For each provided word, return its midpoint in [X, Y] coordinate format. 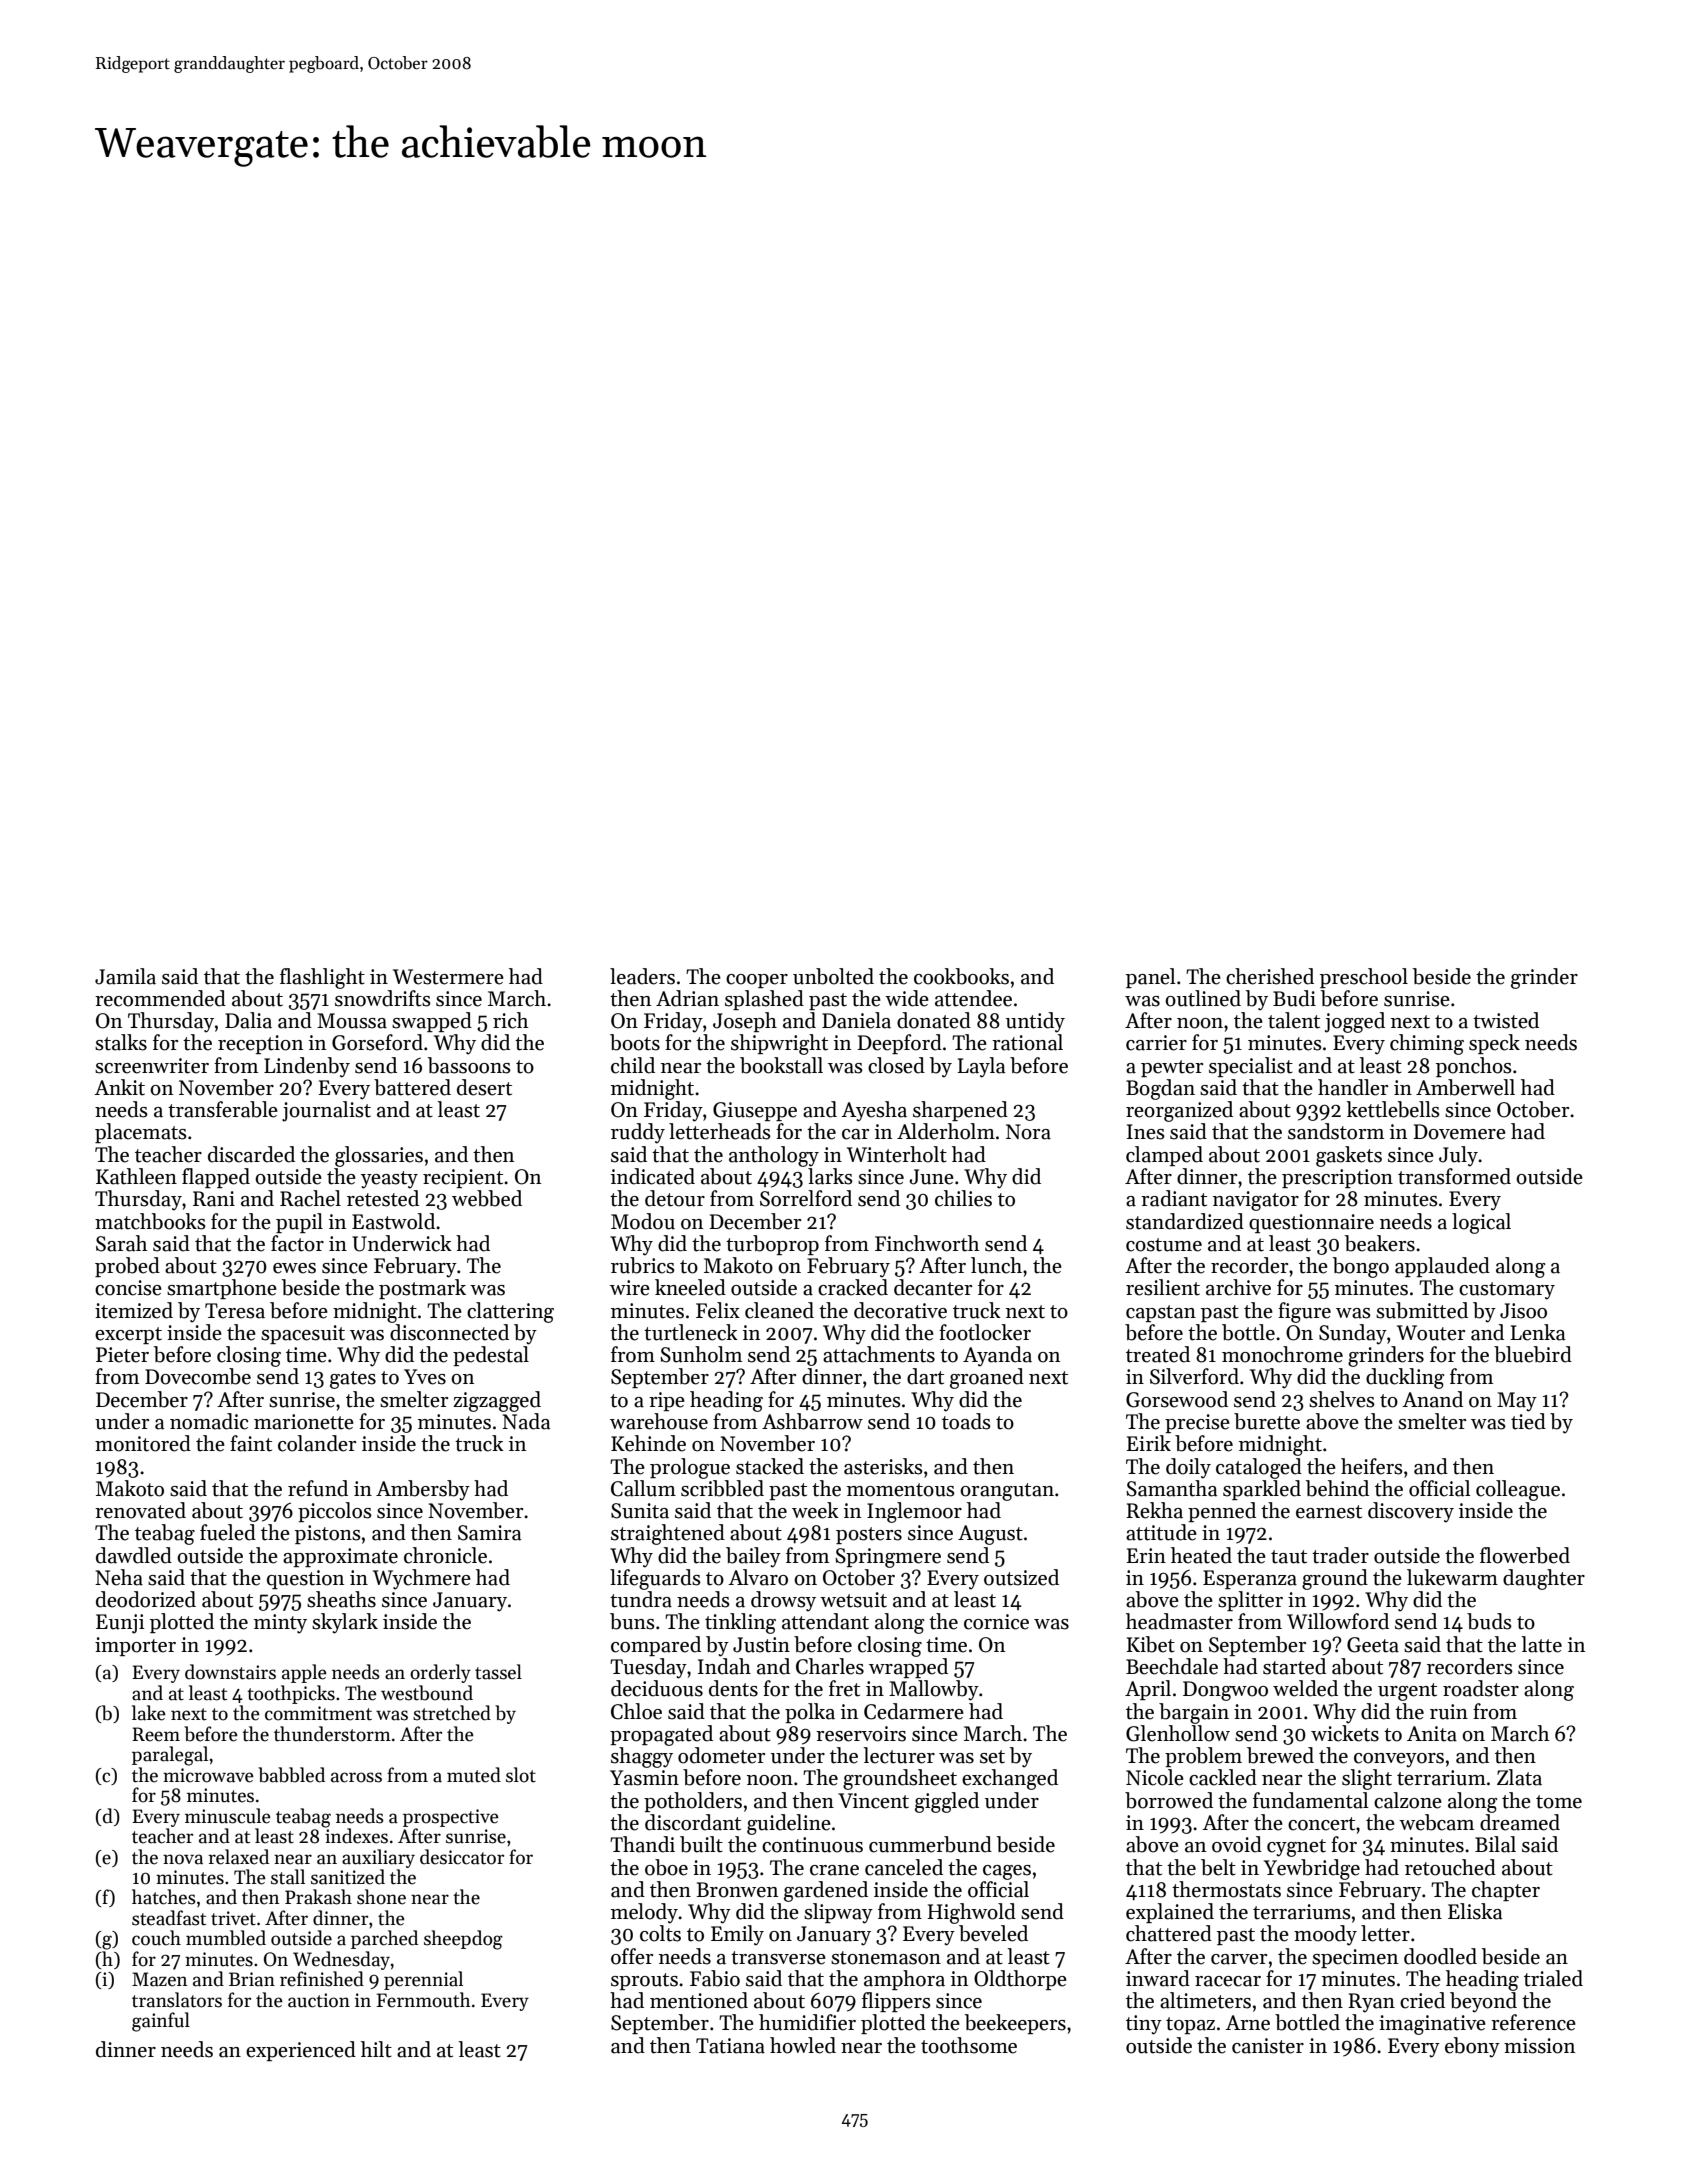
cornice [996, 1622]
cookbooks [961, 976]
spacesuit [303, 1334]
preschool [1364, 978]
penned [1222, 1512]
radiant [1174, 1198]
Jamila [125, 976]
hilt [376, 2049]
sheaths [341, 1599]
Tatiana [730, 2046]
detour [675, 1198]
